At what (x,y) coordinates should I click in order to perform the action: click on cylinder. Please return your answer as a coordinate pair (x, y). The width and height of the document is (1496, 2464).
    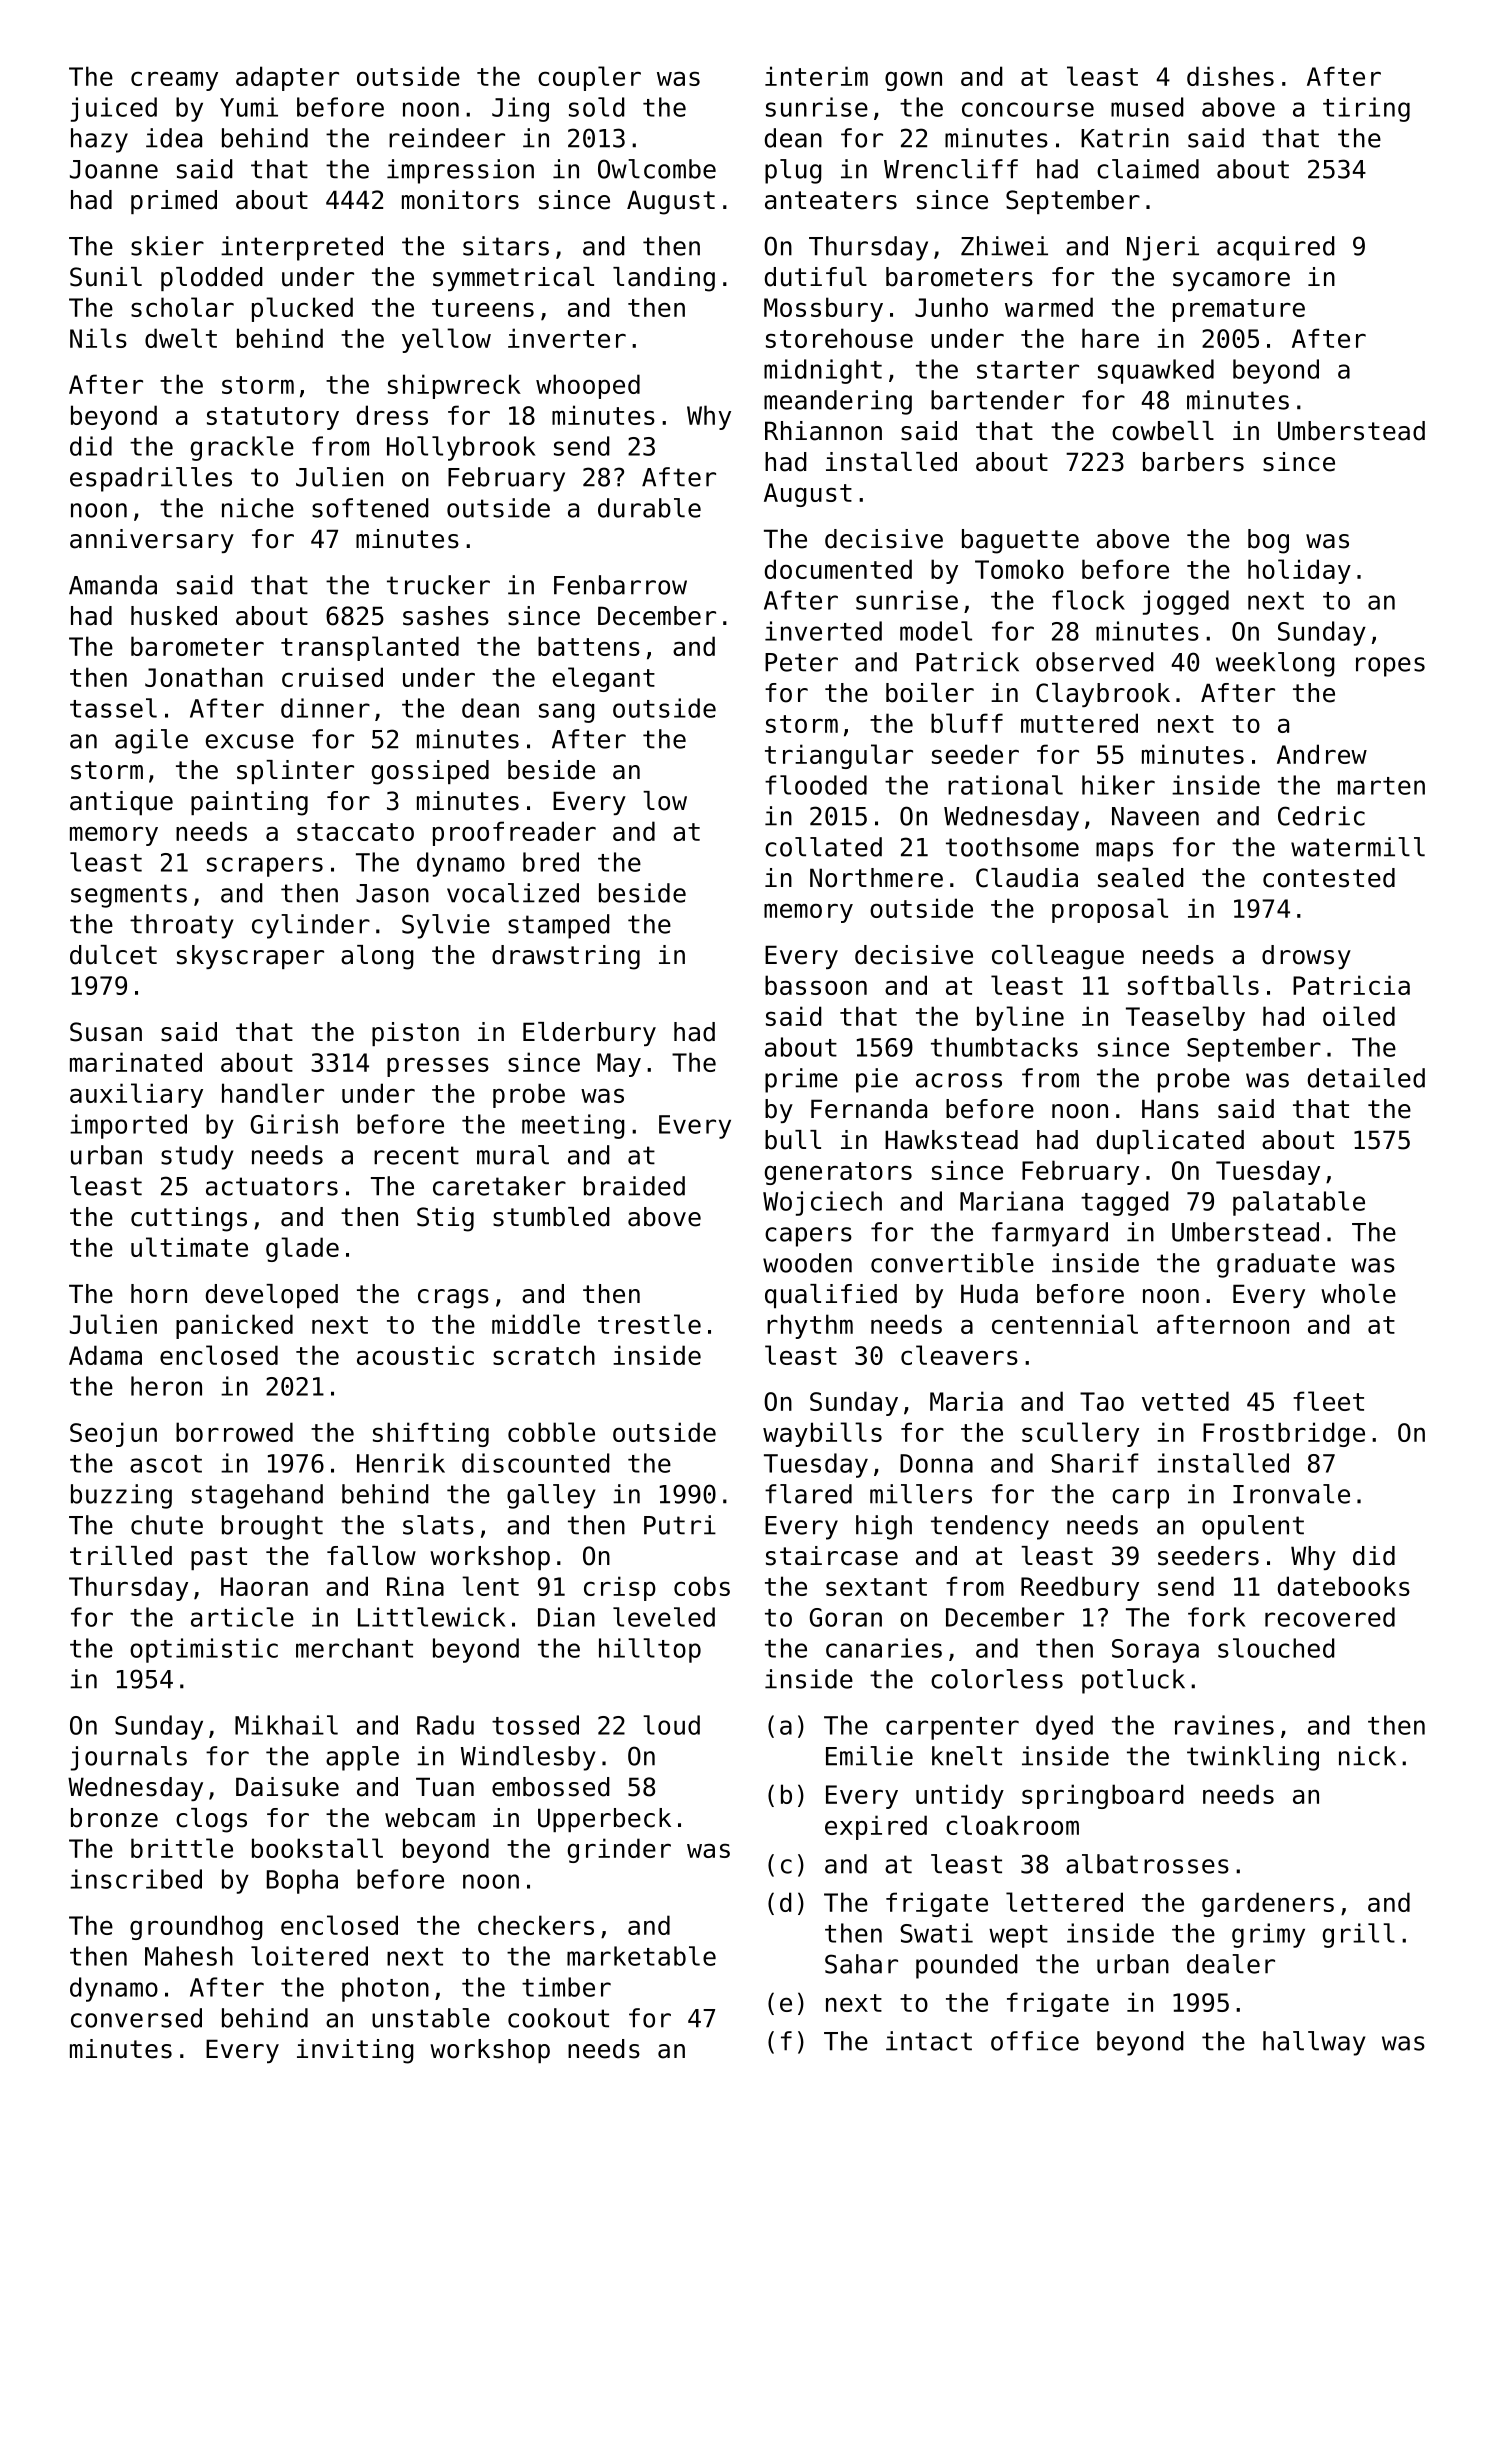
    Looking at the image, I should click on (311, 926).
